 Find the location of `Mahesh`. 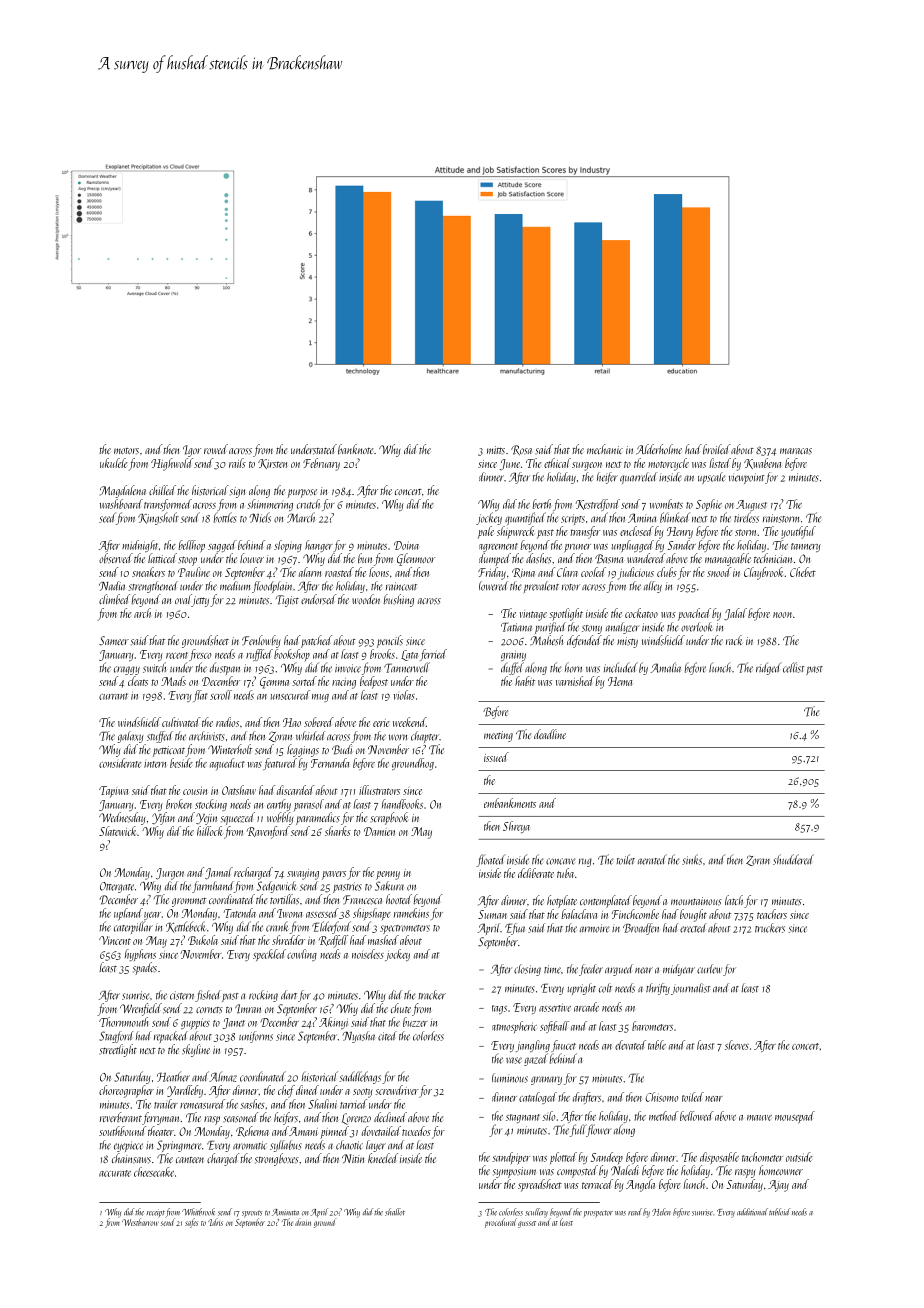

Mahesh is located at coordinates (546, 640).
